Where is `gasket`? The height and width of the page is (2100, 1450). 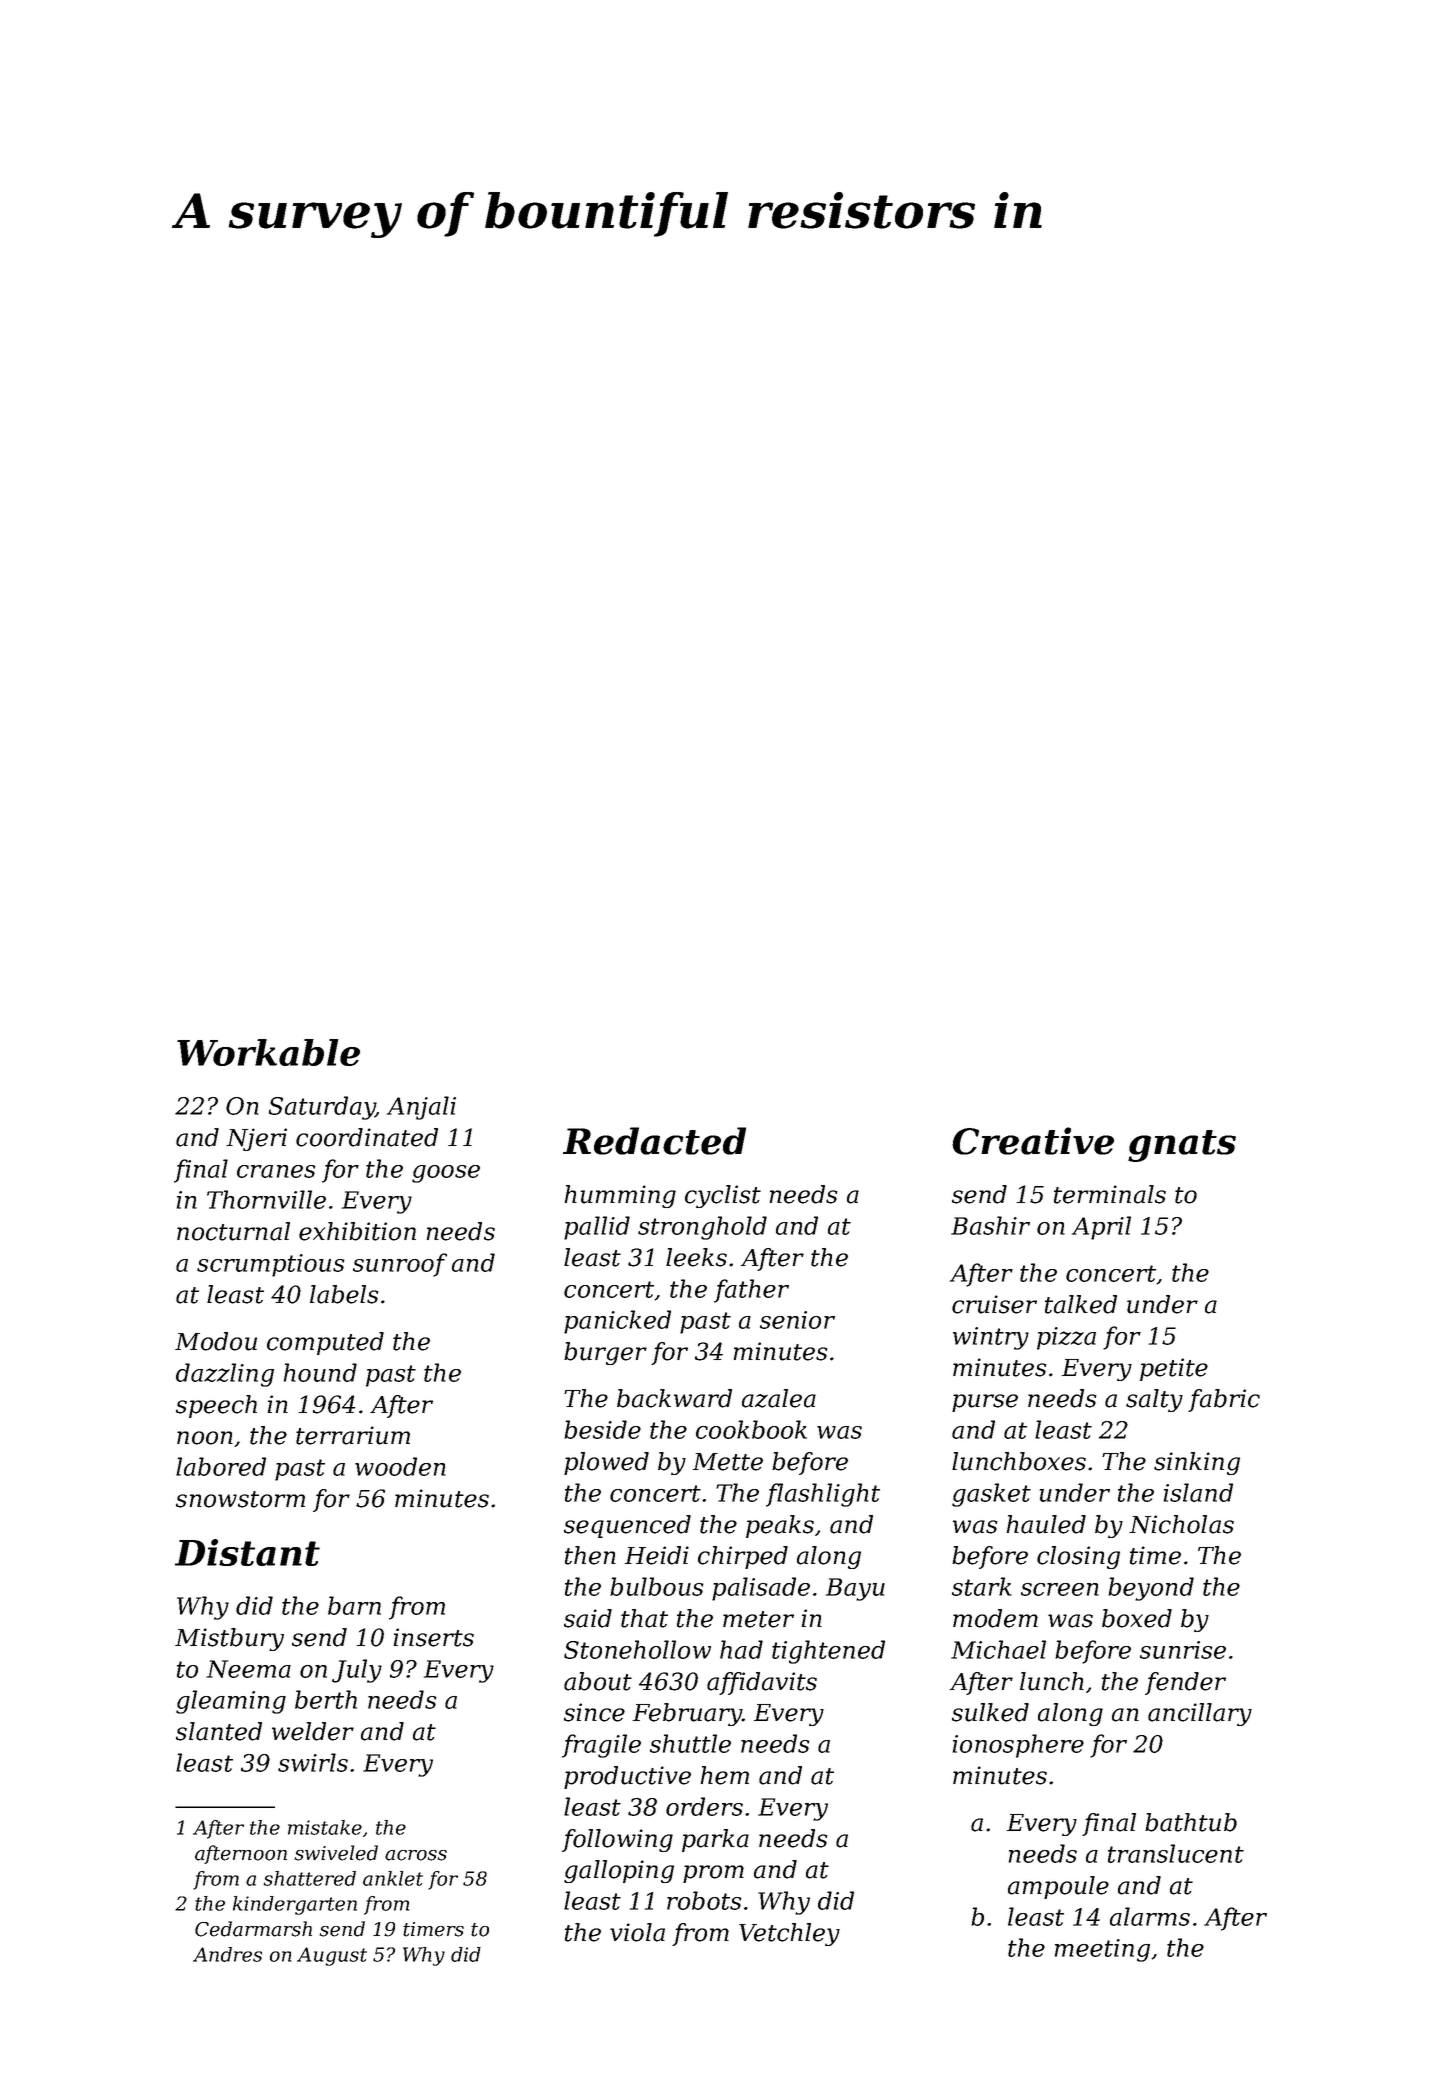 gasket is located at coordinates (991, 1495).
